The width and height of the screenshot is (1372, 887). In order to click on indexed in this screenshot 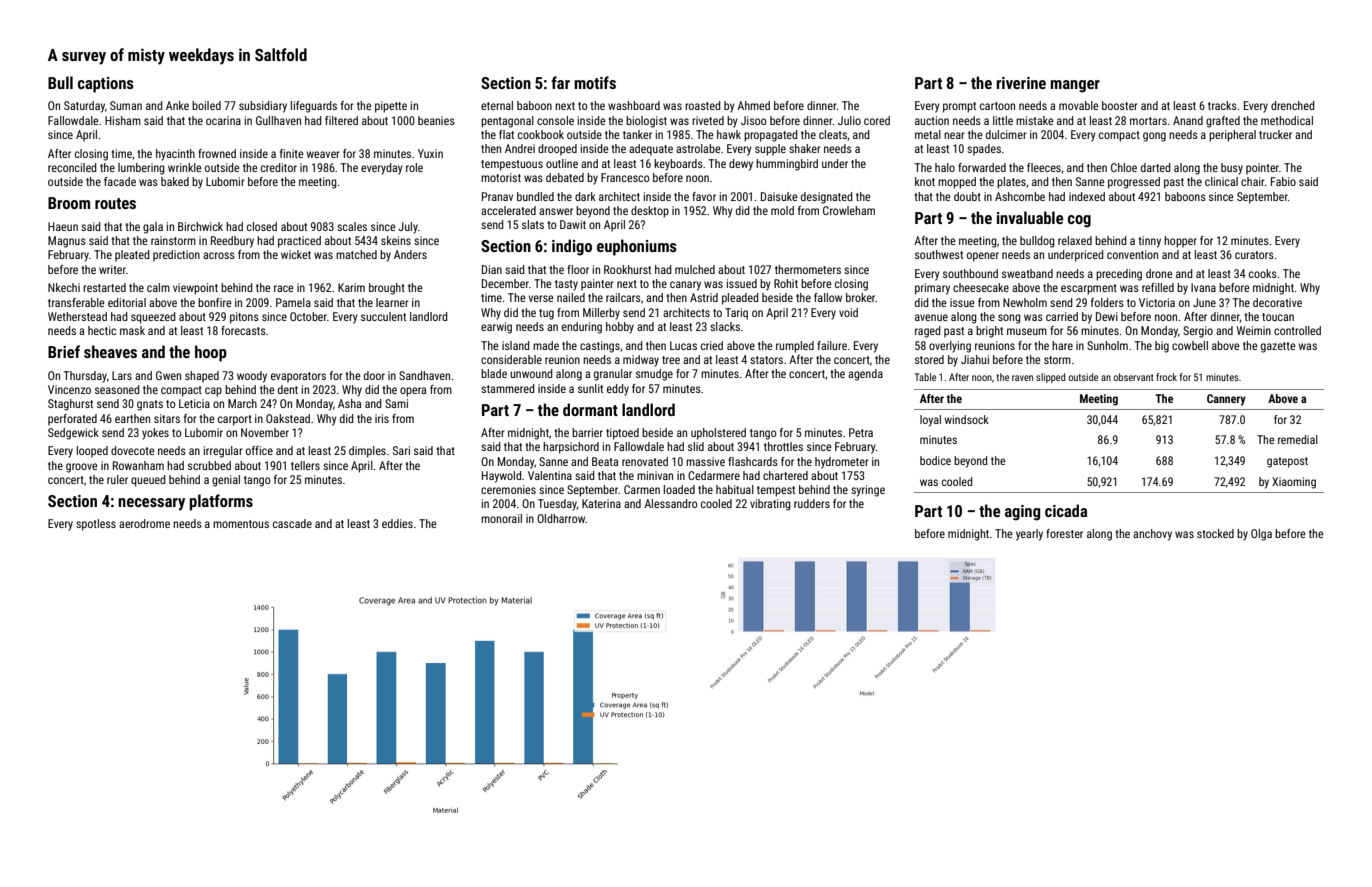, I will do `click(1087, 196)`.
